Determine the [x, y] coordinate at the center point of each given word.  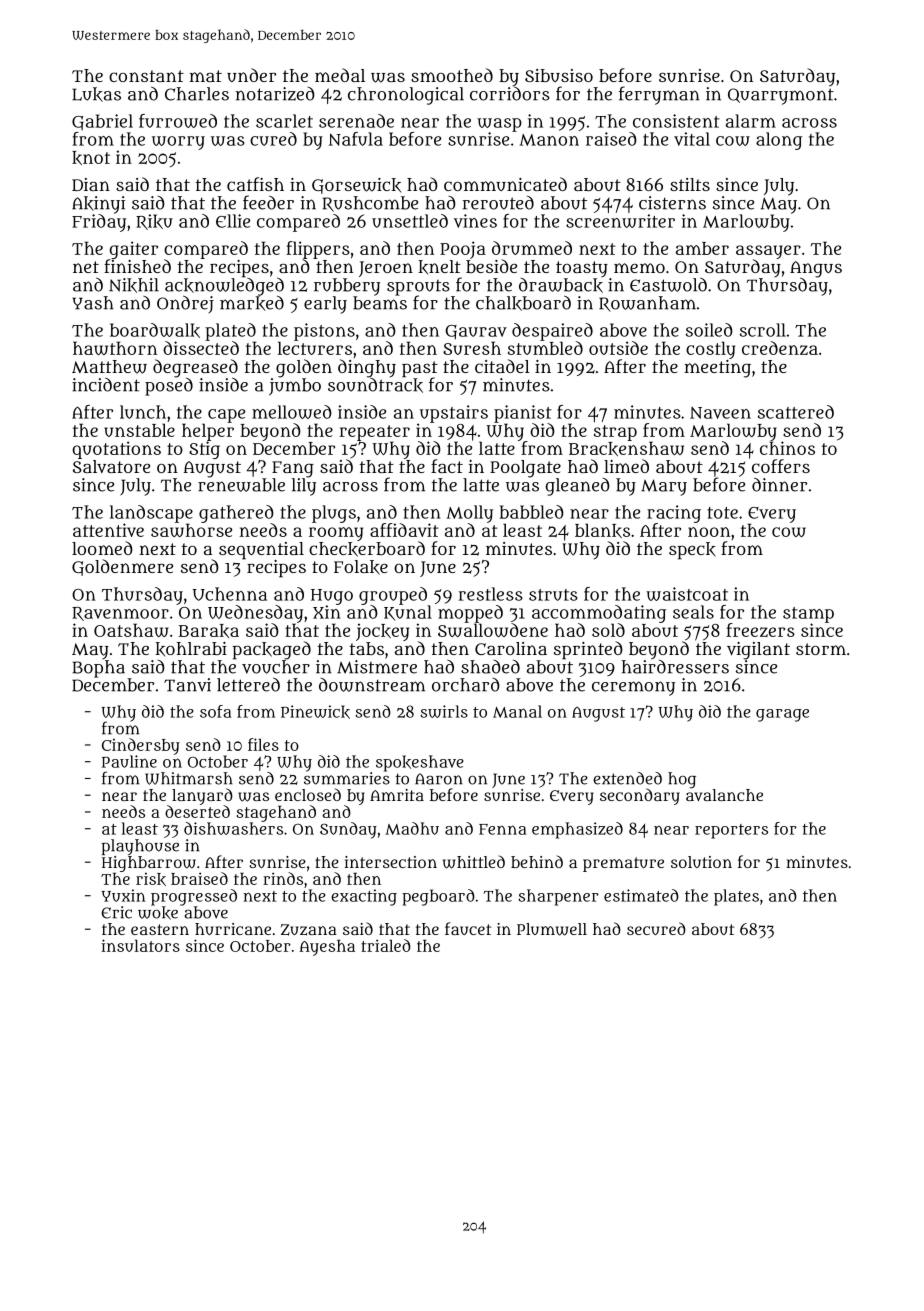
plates [736, 897]
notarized [275, 94]
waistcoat [687, 594]
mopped [470, 614]
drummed [532, 248]
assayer [768, 252]
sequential [261, 550]
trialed [386, 945]
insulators [140, 945]
